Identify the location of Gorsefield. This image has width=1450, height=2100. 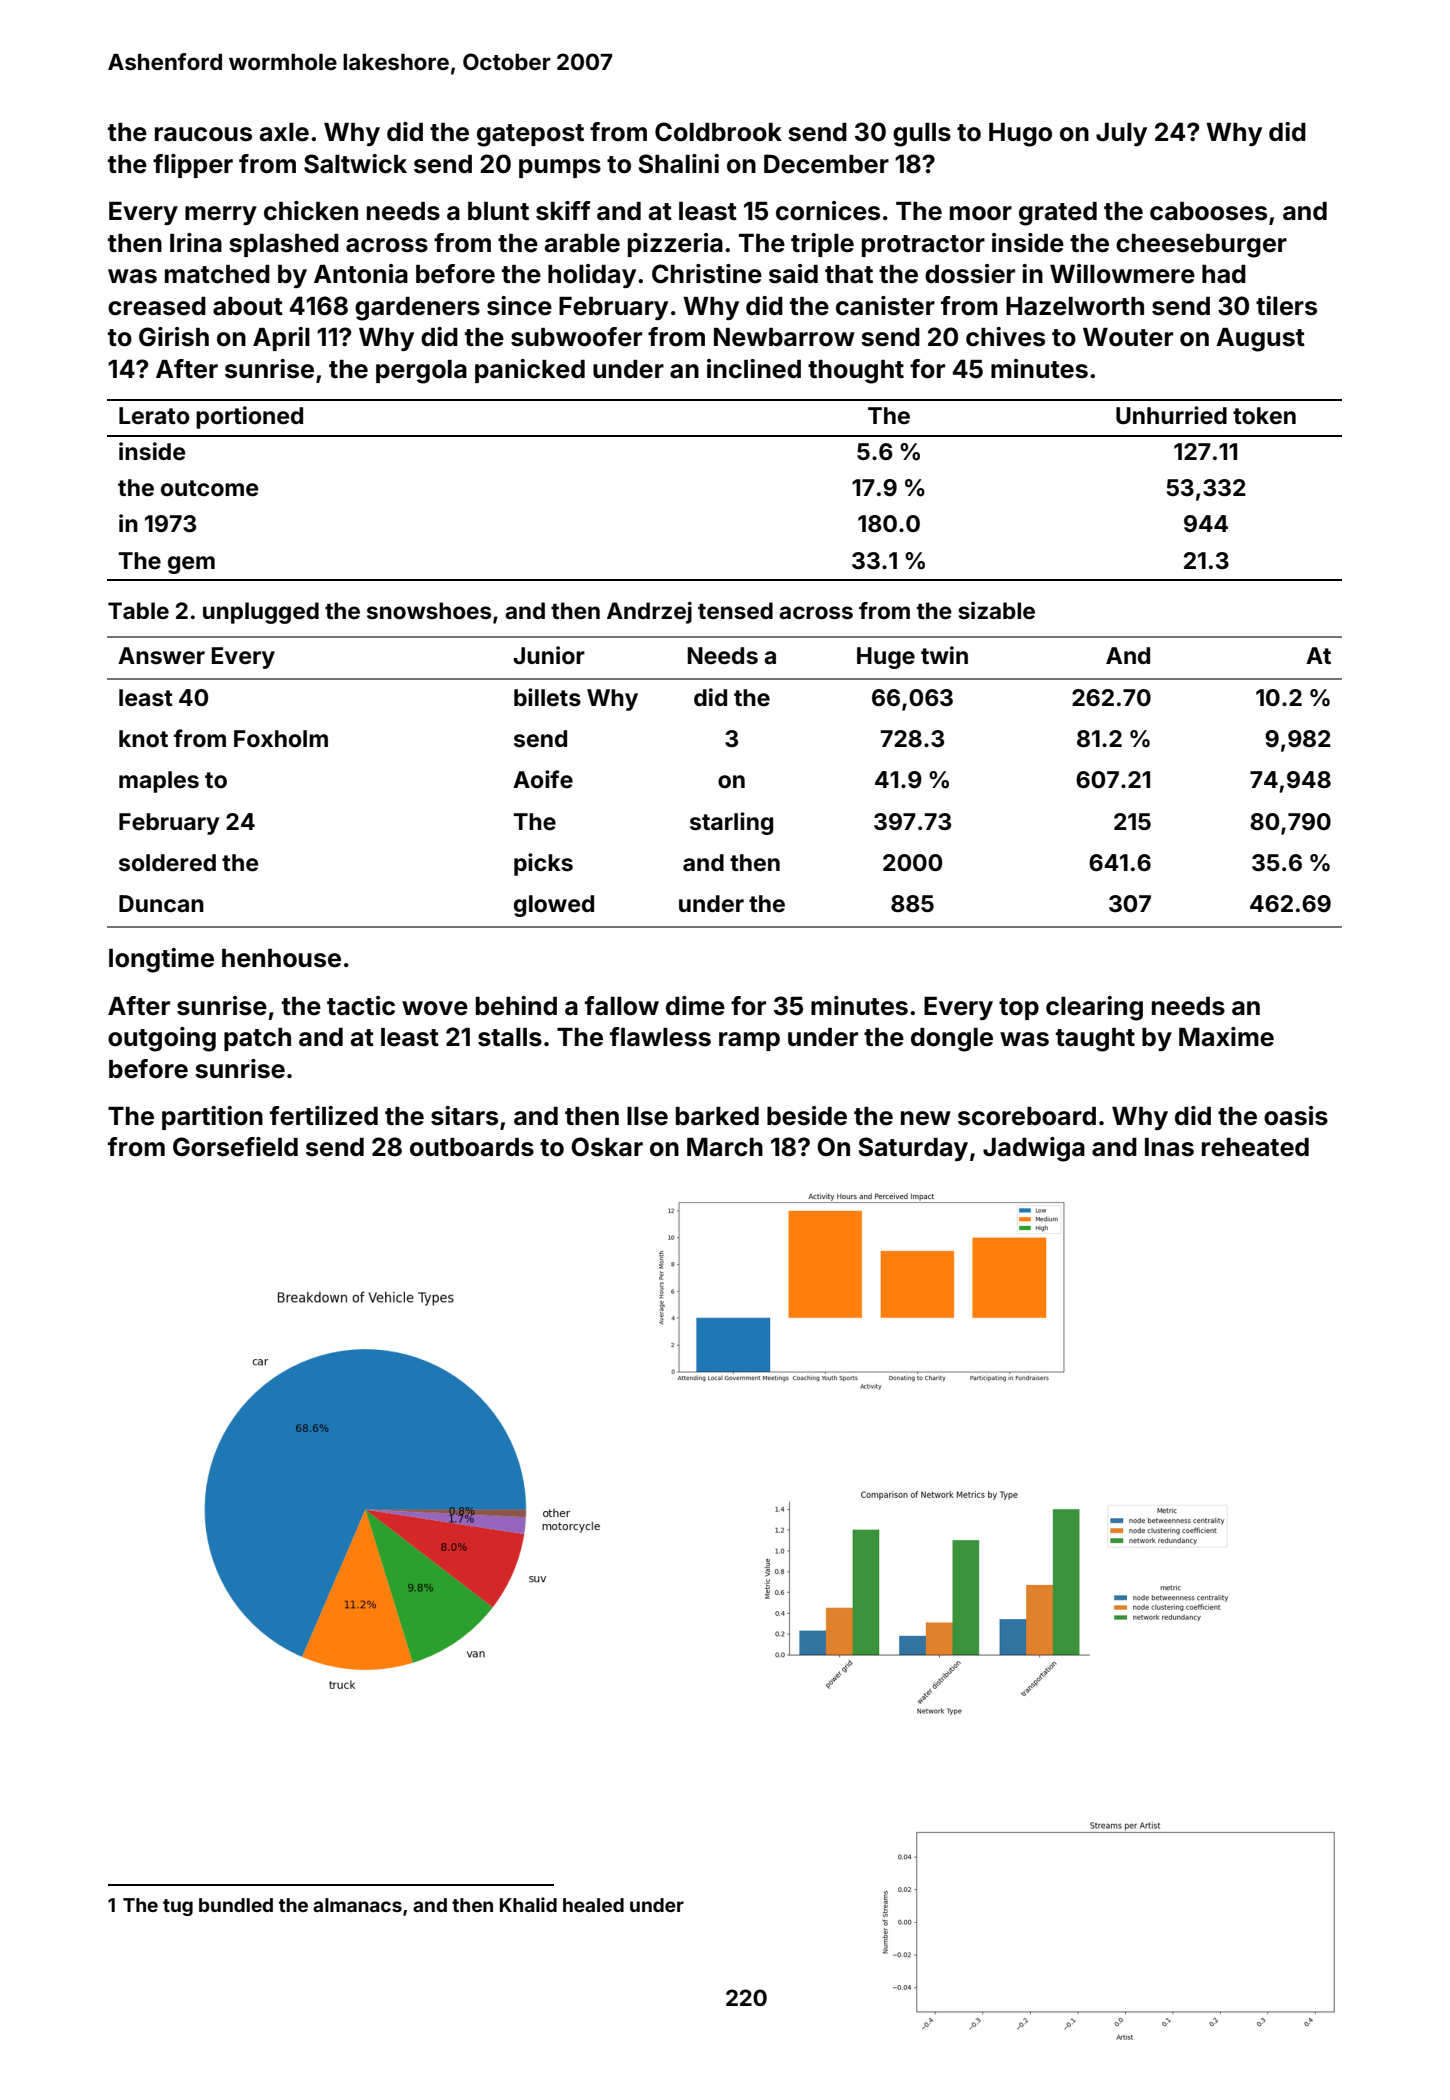
(235, 1147).
